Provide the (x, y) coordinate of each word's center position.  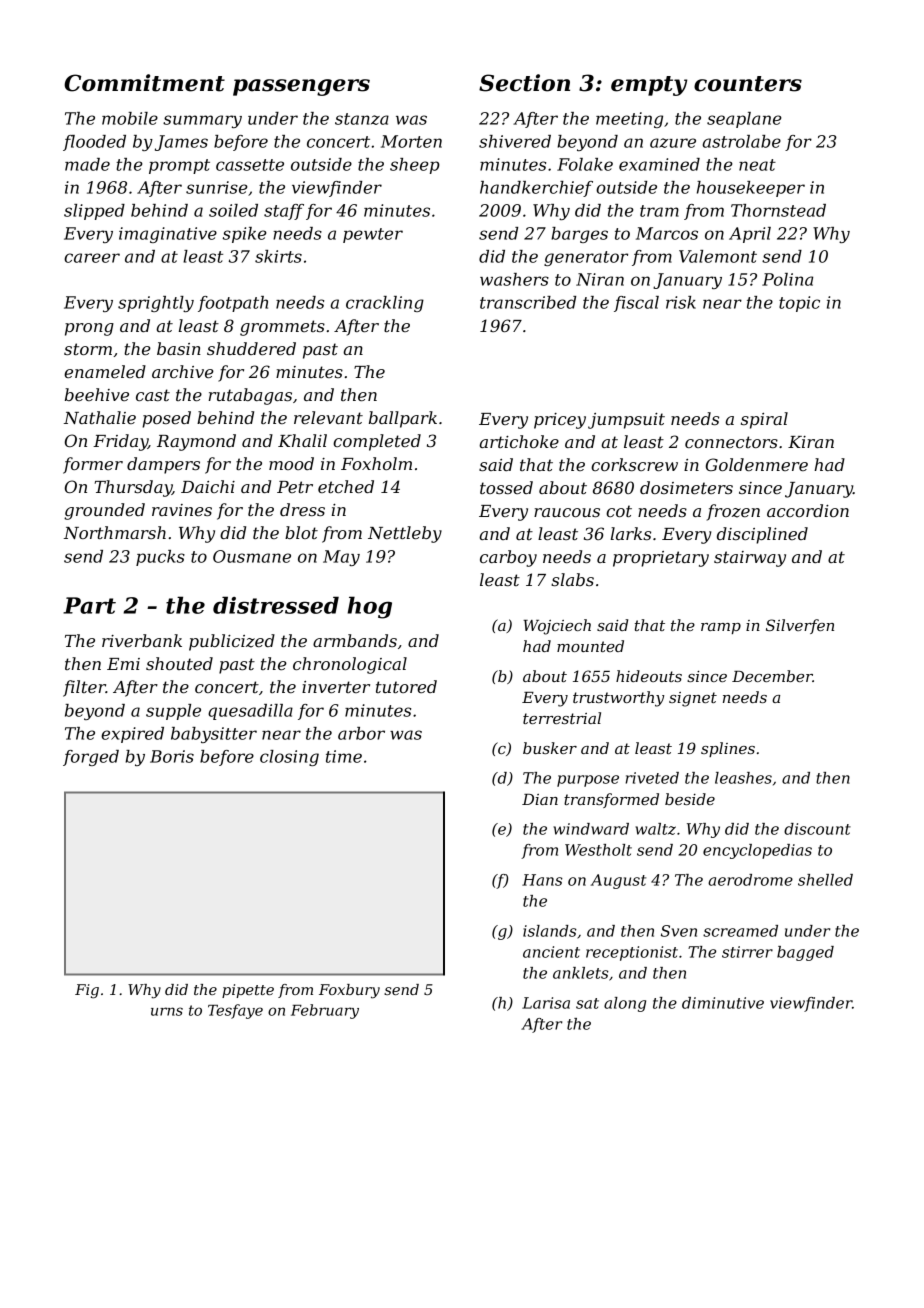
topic (799, 304)
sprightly (156, 304)
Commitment (144, 83)
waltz (655, 829)
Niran (600, 279)
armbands (355, 640)
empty (649, 86)
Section (524, 83)
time (344, 756)
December (772, 676)
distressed (276, 605)
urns (167, 1011)
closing (289, 758)
